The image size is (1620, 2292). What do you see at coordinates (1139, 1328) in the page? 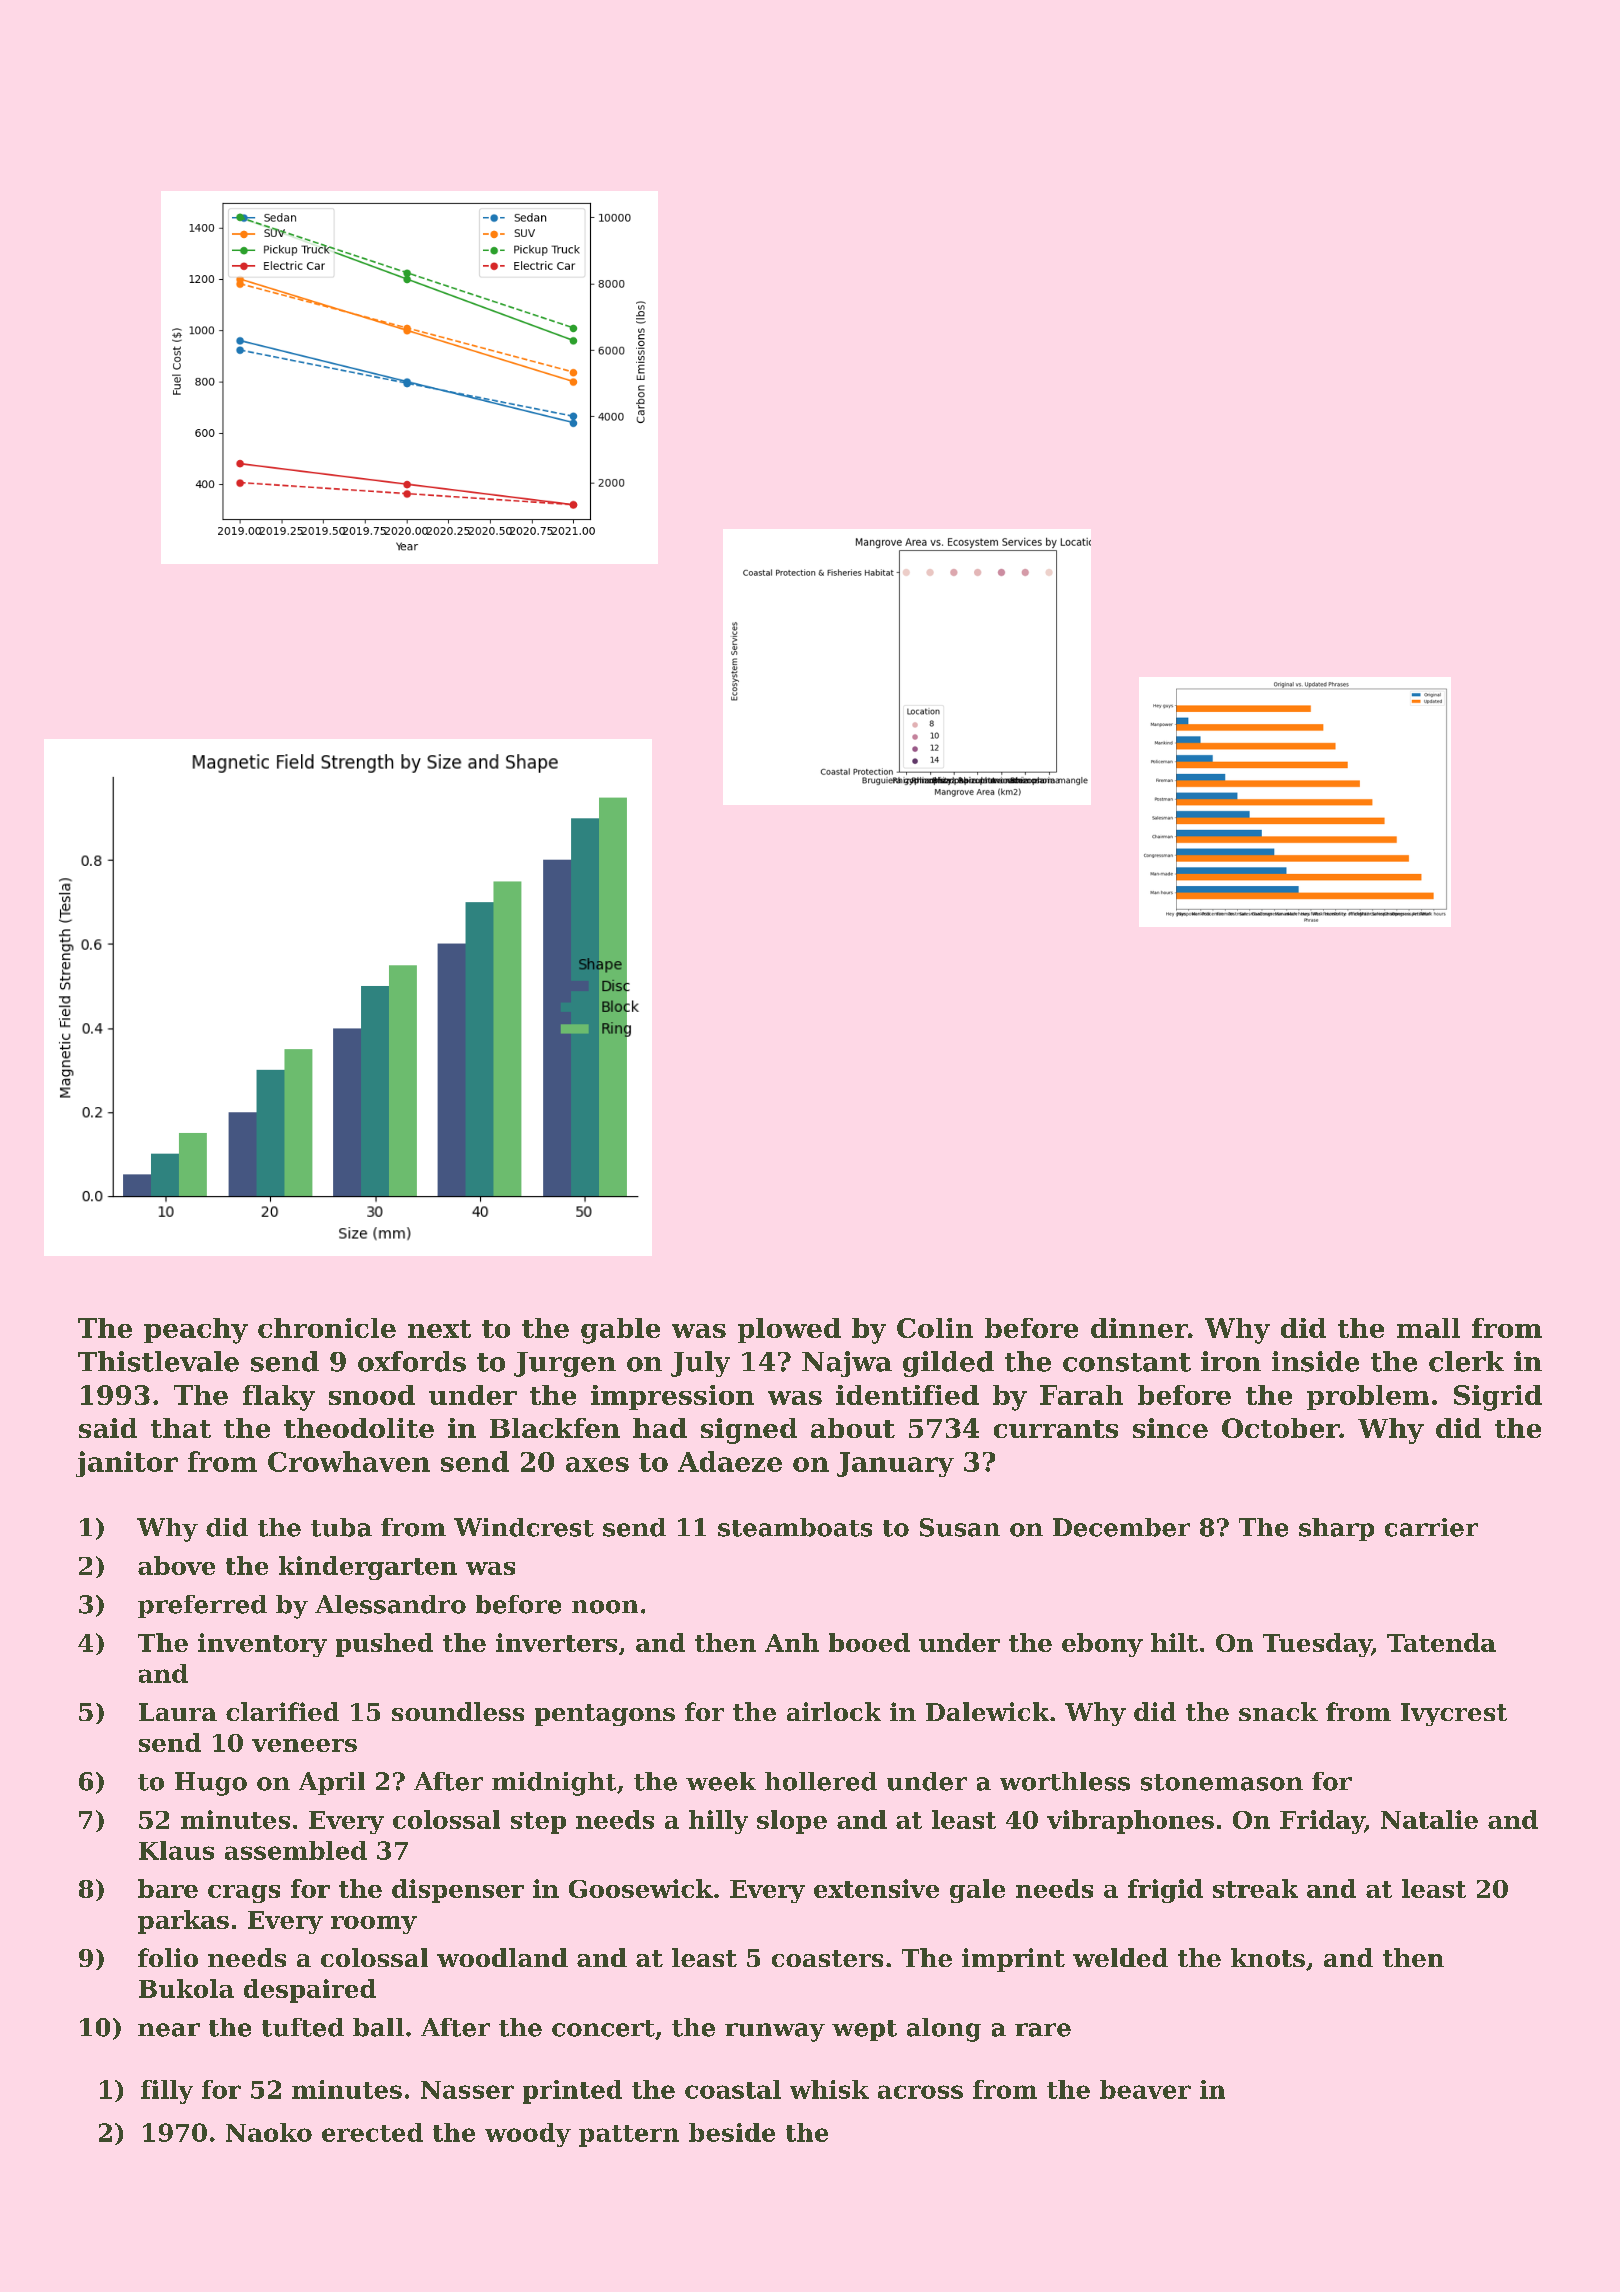
I see `dinner` at bounding box center [1139, 1328].
